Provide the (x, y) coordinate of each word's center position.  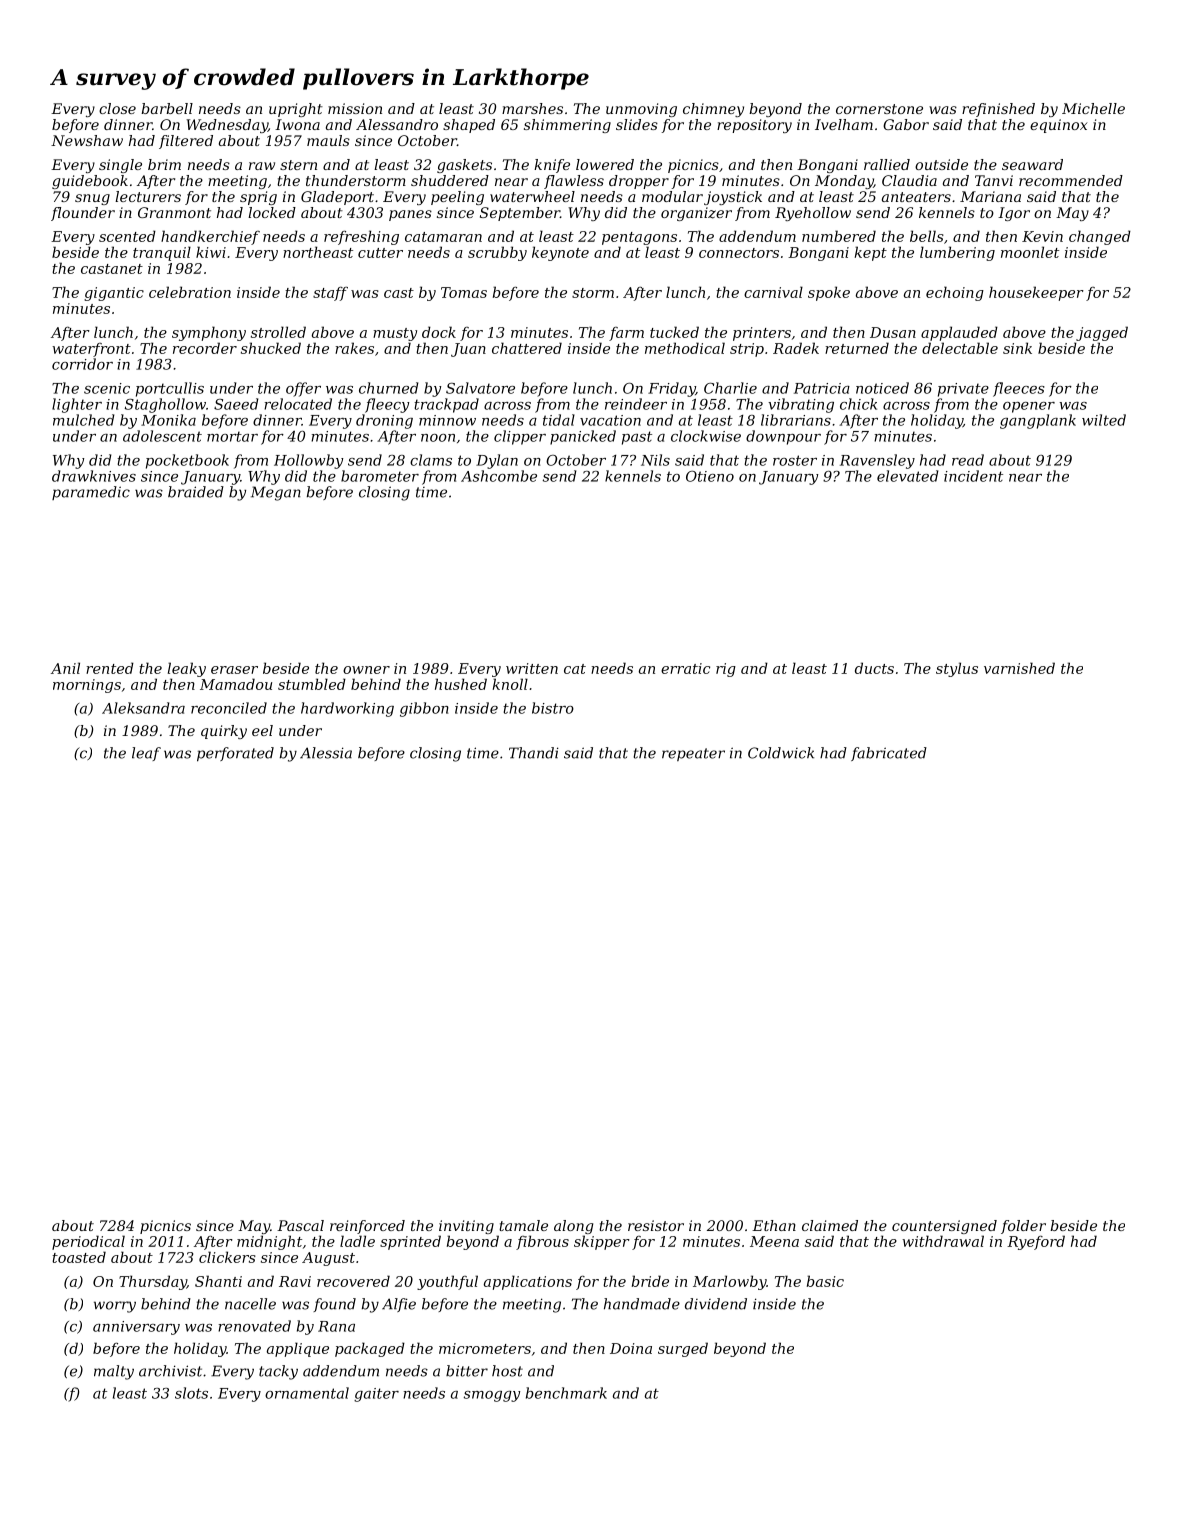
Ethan (774, 1225)
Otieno (710, 476)
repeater (693, 754)
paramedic (91, 493)
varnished (1019, 668)
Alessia (326, 753)
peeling (457, 198)
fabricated (889, 754)
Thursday (153, 1282)
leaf (146, 754)
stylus (957, 669)
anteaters (916, 197)
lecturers (148, 196)
